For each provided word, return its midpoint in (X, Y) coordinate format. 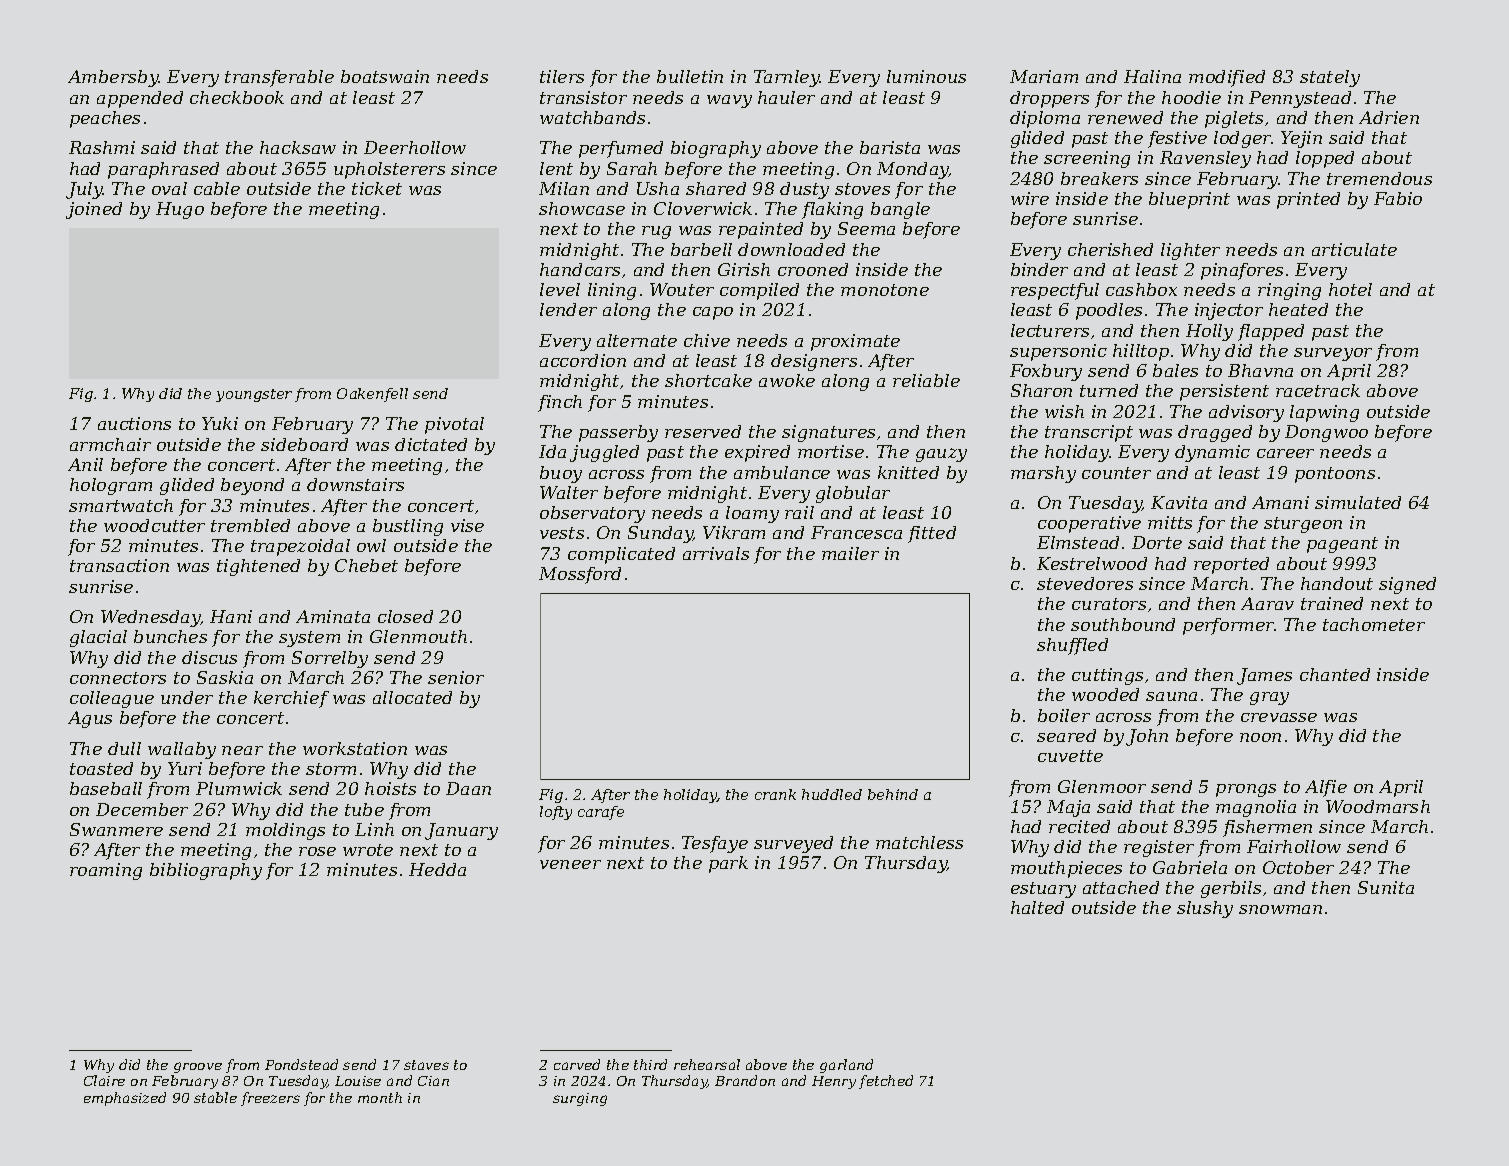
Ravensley (1205, 159)
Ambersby (113, 78)
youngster (254, 395)
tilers (562, 76)
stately (1330, 78)
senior (456, 677)
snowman (1280, 909)
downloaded (791, 249)
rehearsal (707, 1064)
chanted (1335, 674)
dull (124, 748)
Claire (104, 1080)
